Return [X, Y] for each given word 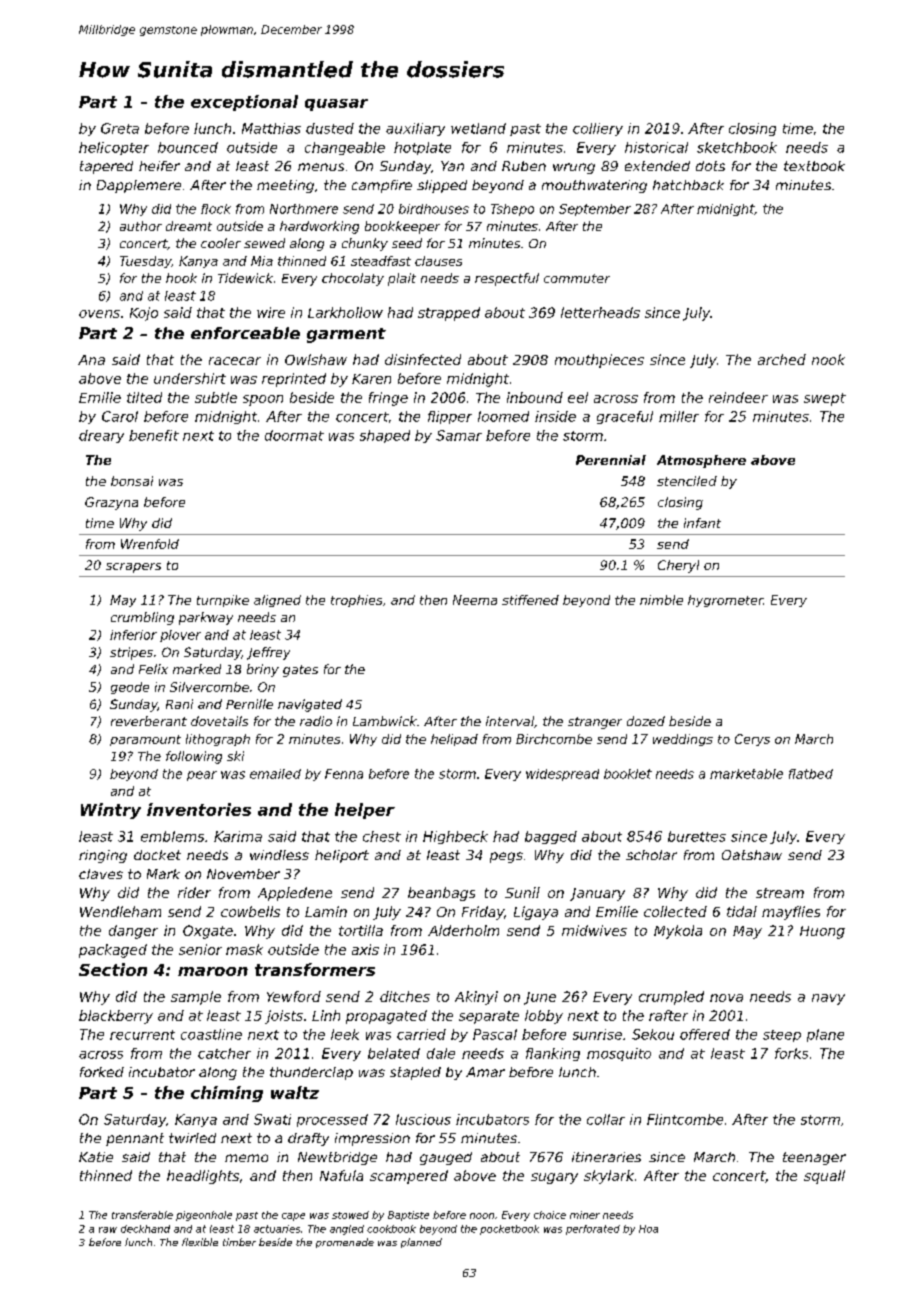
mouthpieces [599, 361]
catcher [224, 1053]
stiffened [530, 600]
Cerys [752, 740]
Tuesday [145, 262]
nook [828, 359]
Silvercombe [209, 687]
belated [394, 1053]
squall [824, 1177]
